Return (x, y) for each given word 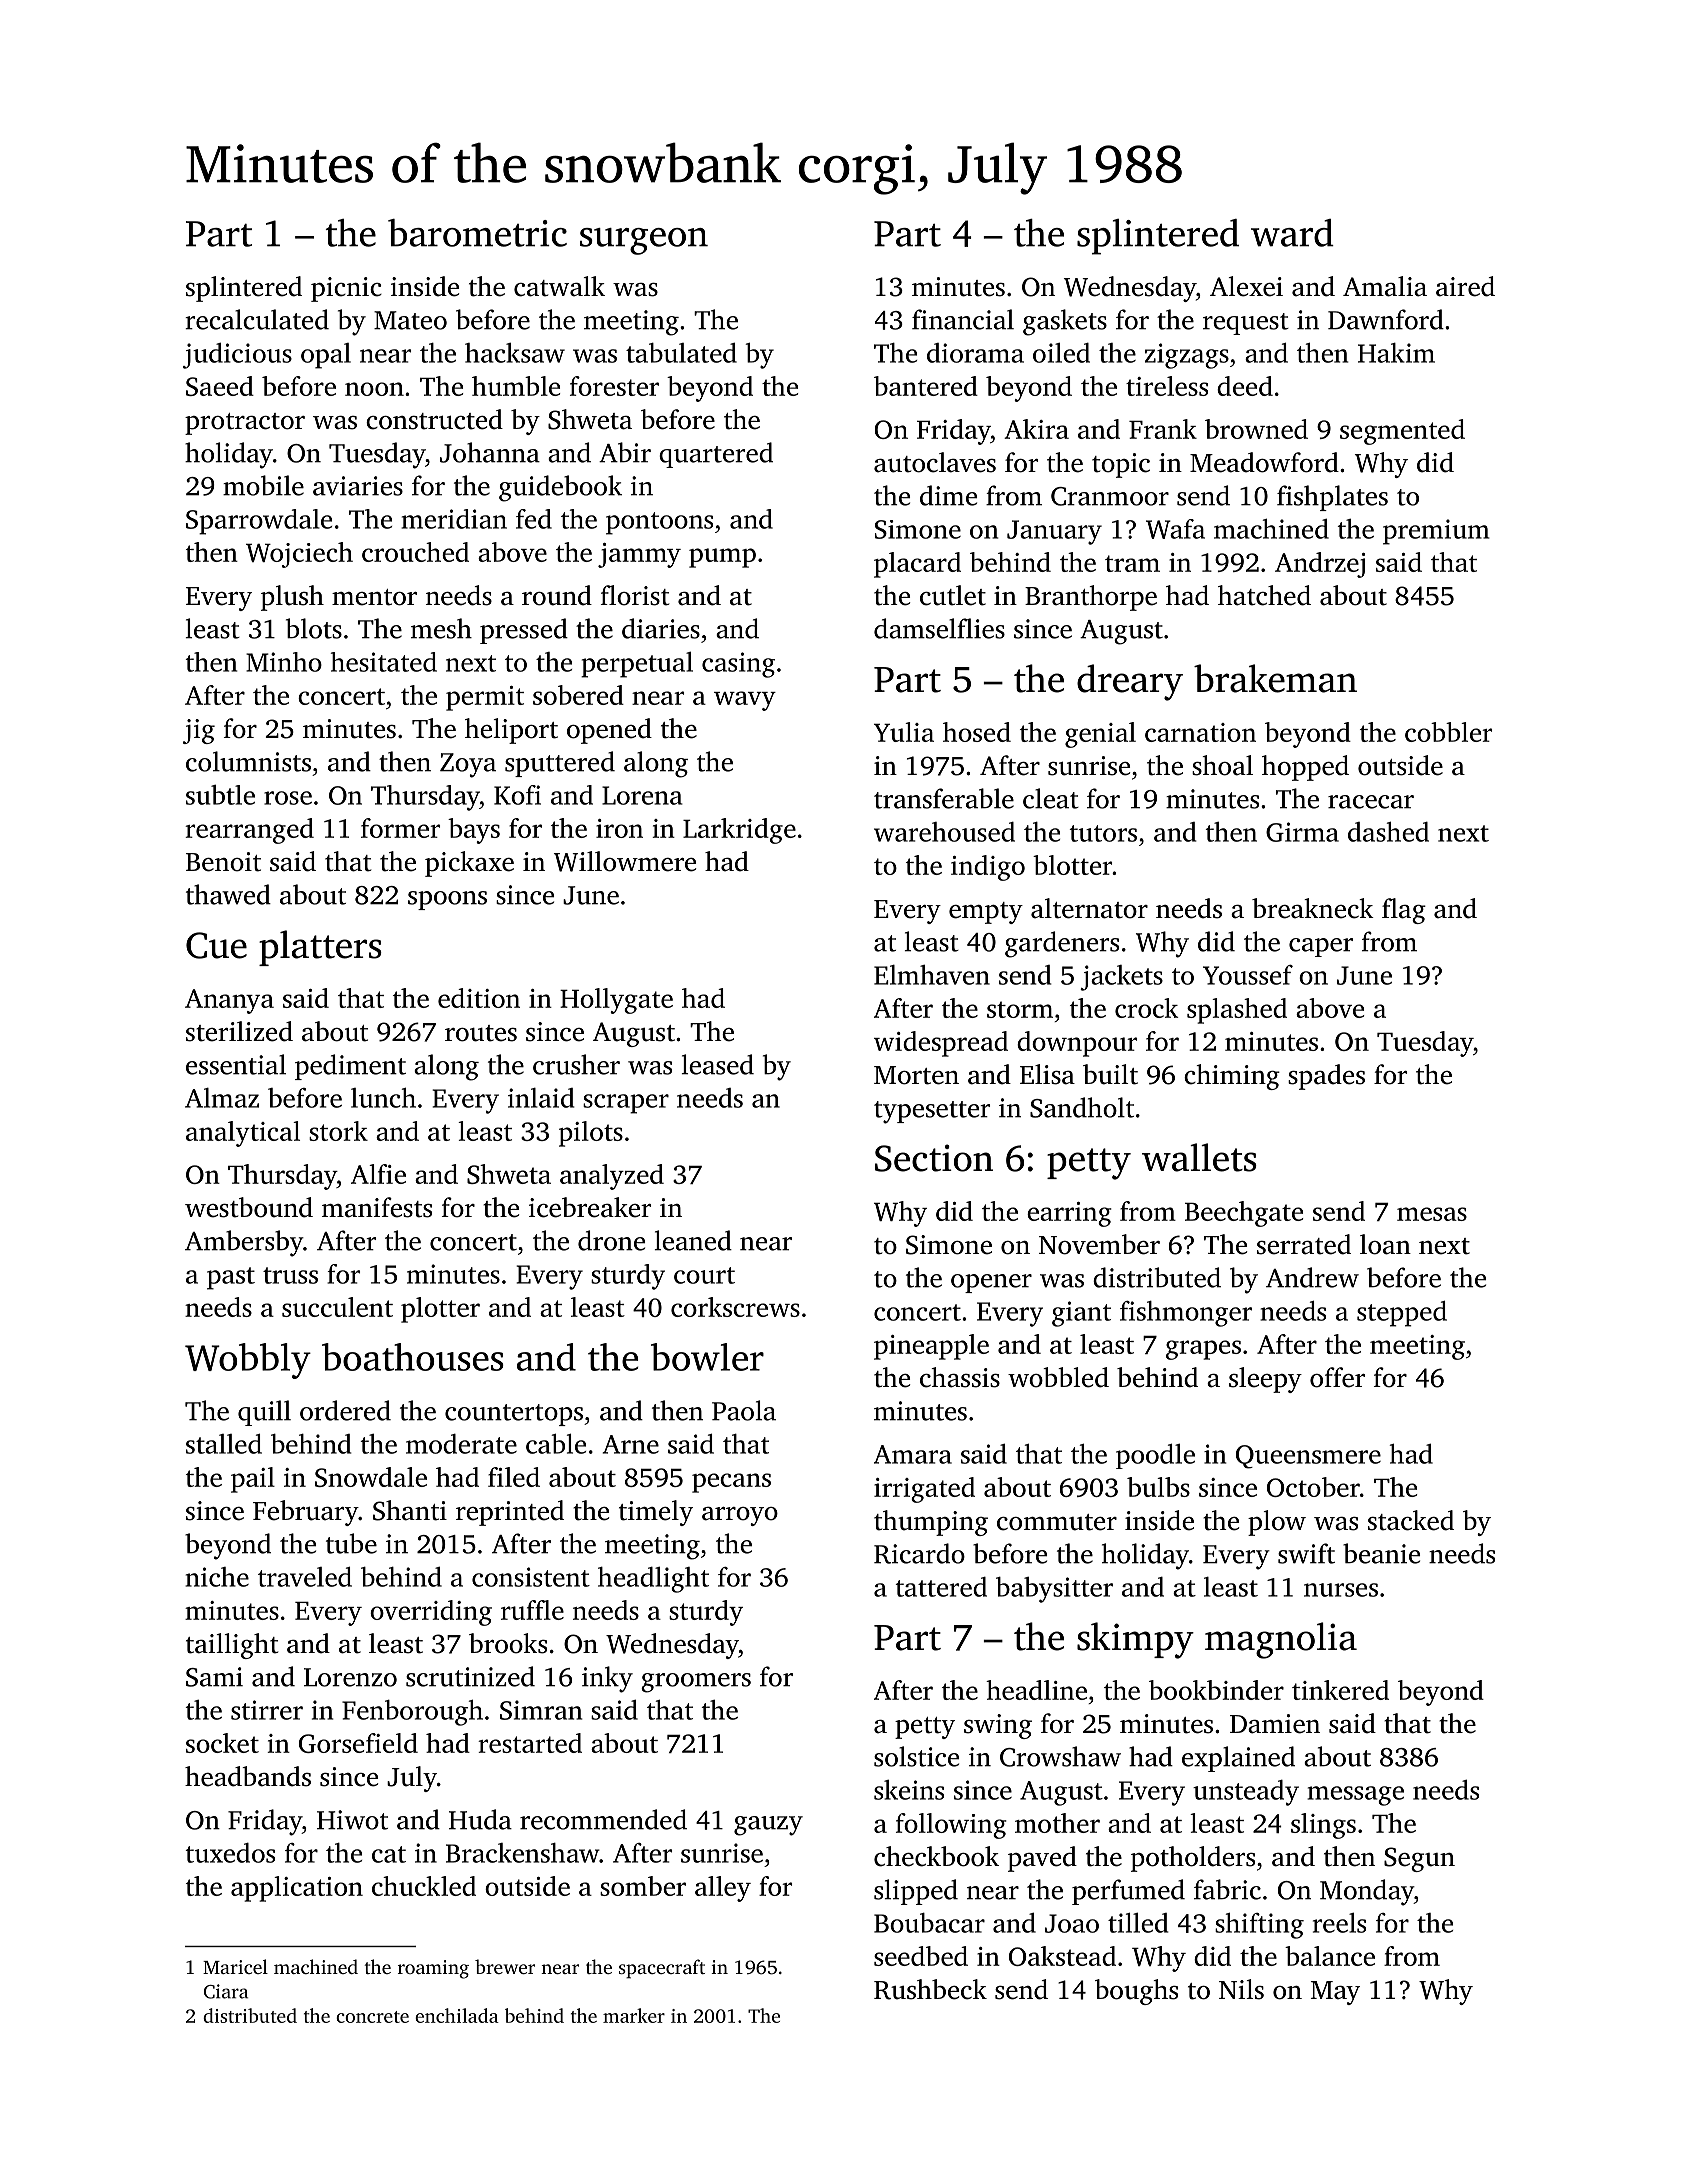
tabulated (681, 353)
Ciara (226, 1991)
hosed (977, 732)
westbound (249, 1207)
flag (1404, 911)
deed (1245, 386)
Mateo (410, 320)
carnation (1200, 732)
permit (485, 698)
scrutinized (470, 1676)
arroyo (740, 1516)
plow (1277, 1523)
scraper (626, 1104)
